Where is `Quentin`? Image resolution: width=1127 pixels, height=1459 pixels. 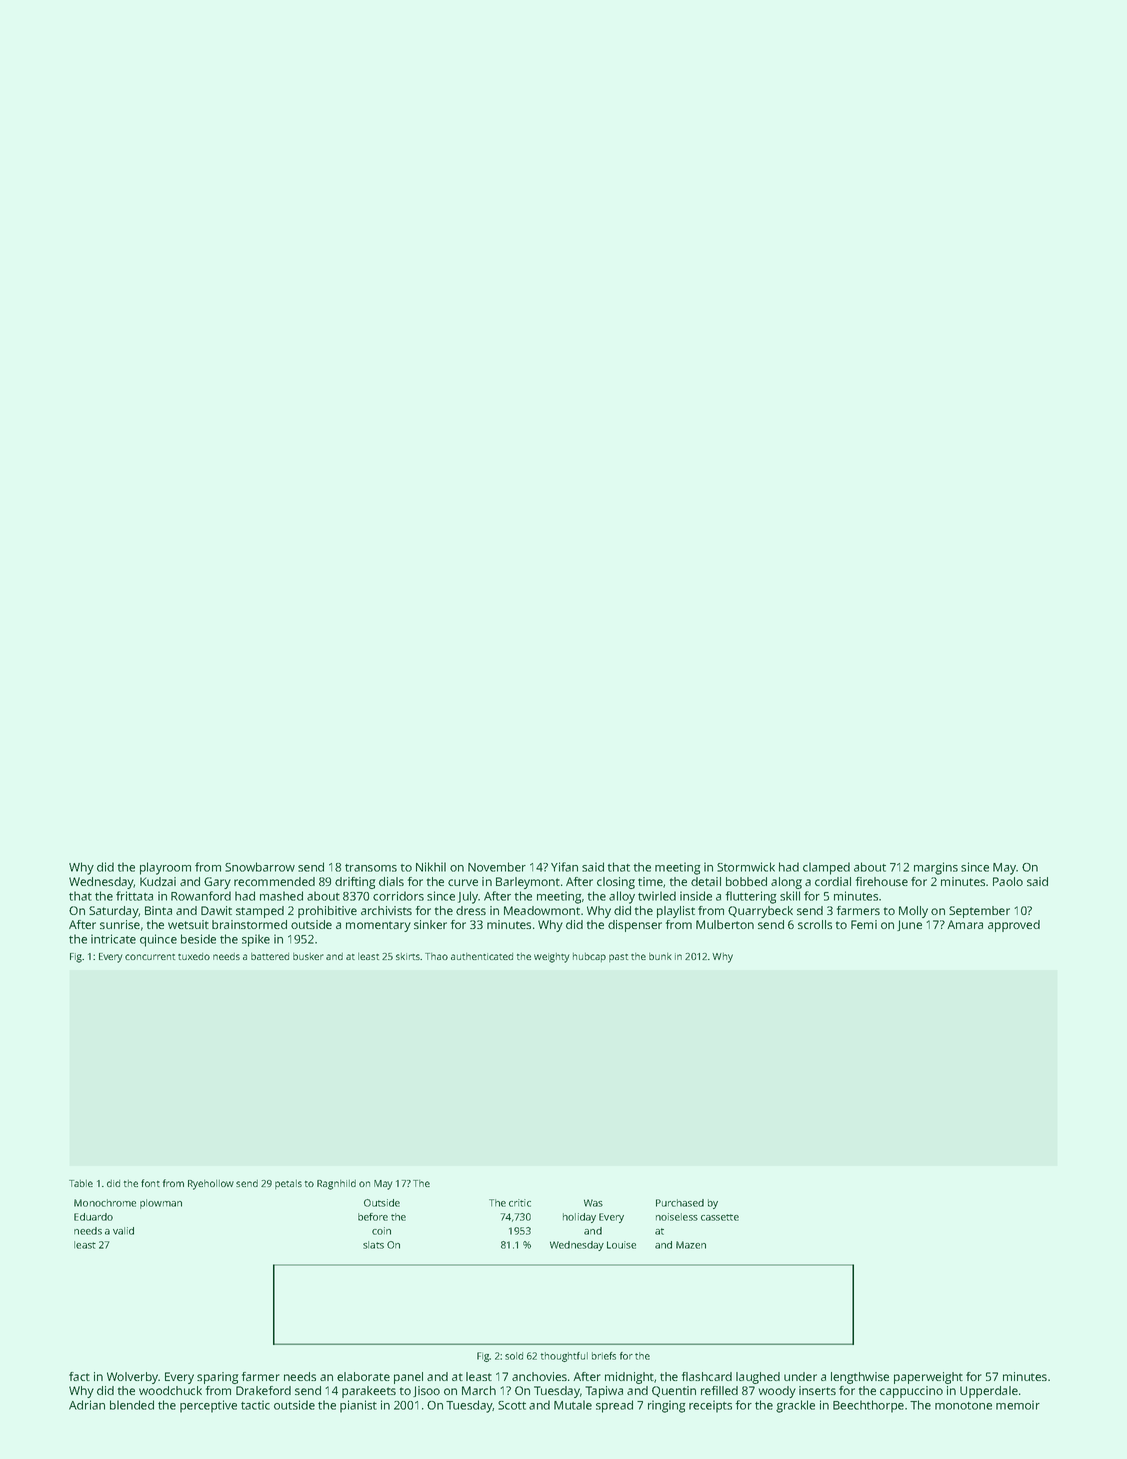
Quentin is located at coordinates (674, 1391).
